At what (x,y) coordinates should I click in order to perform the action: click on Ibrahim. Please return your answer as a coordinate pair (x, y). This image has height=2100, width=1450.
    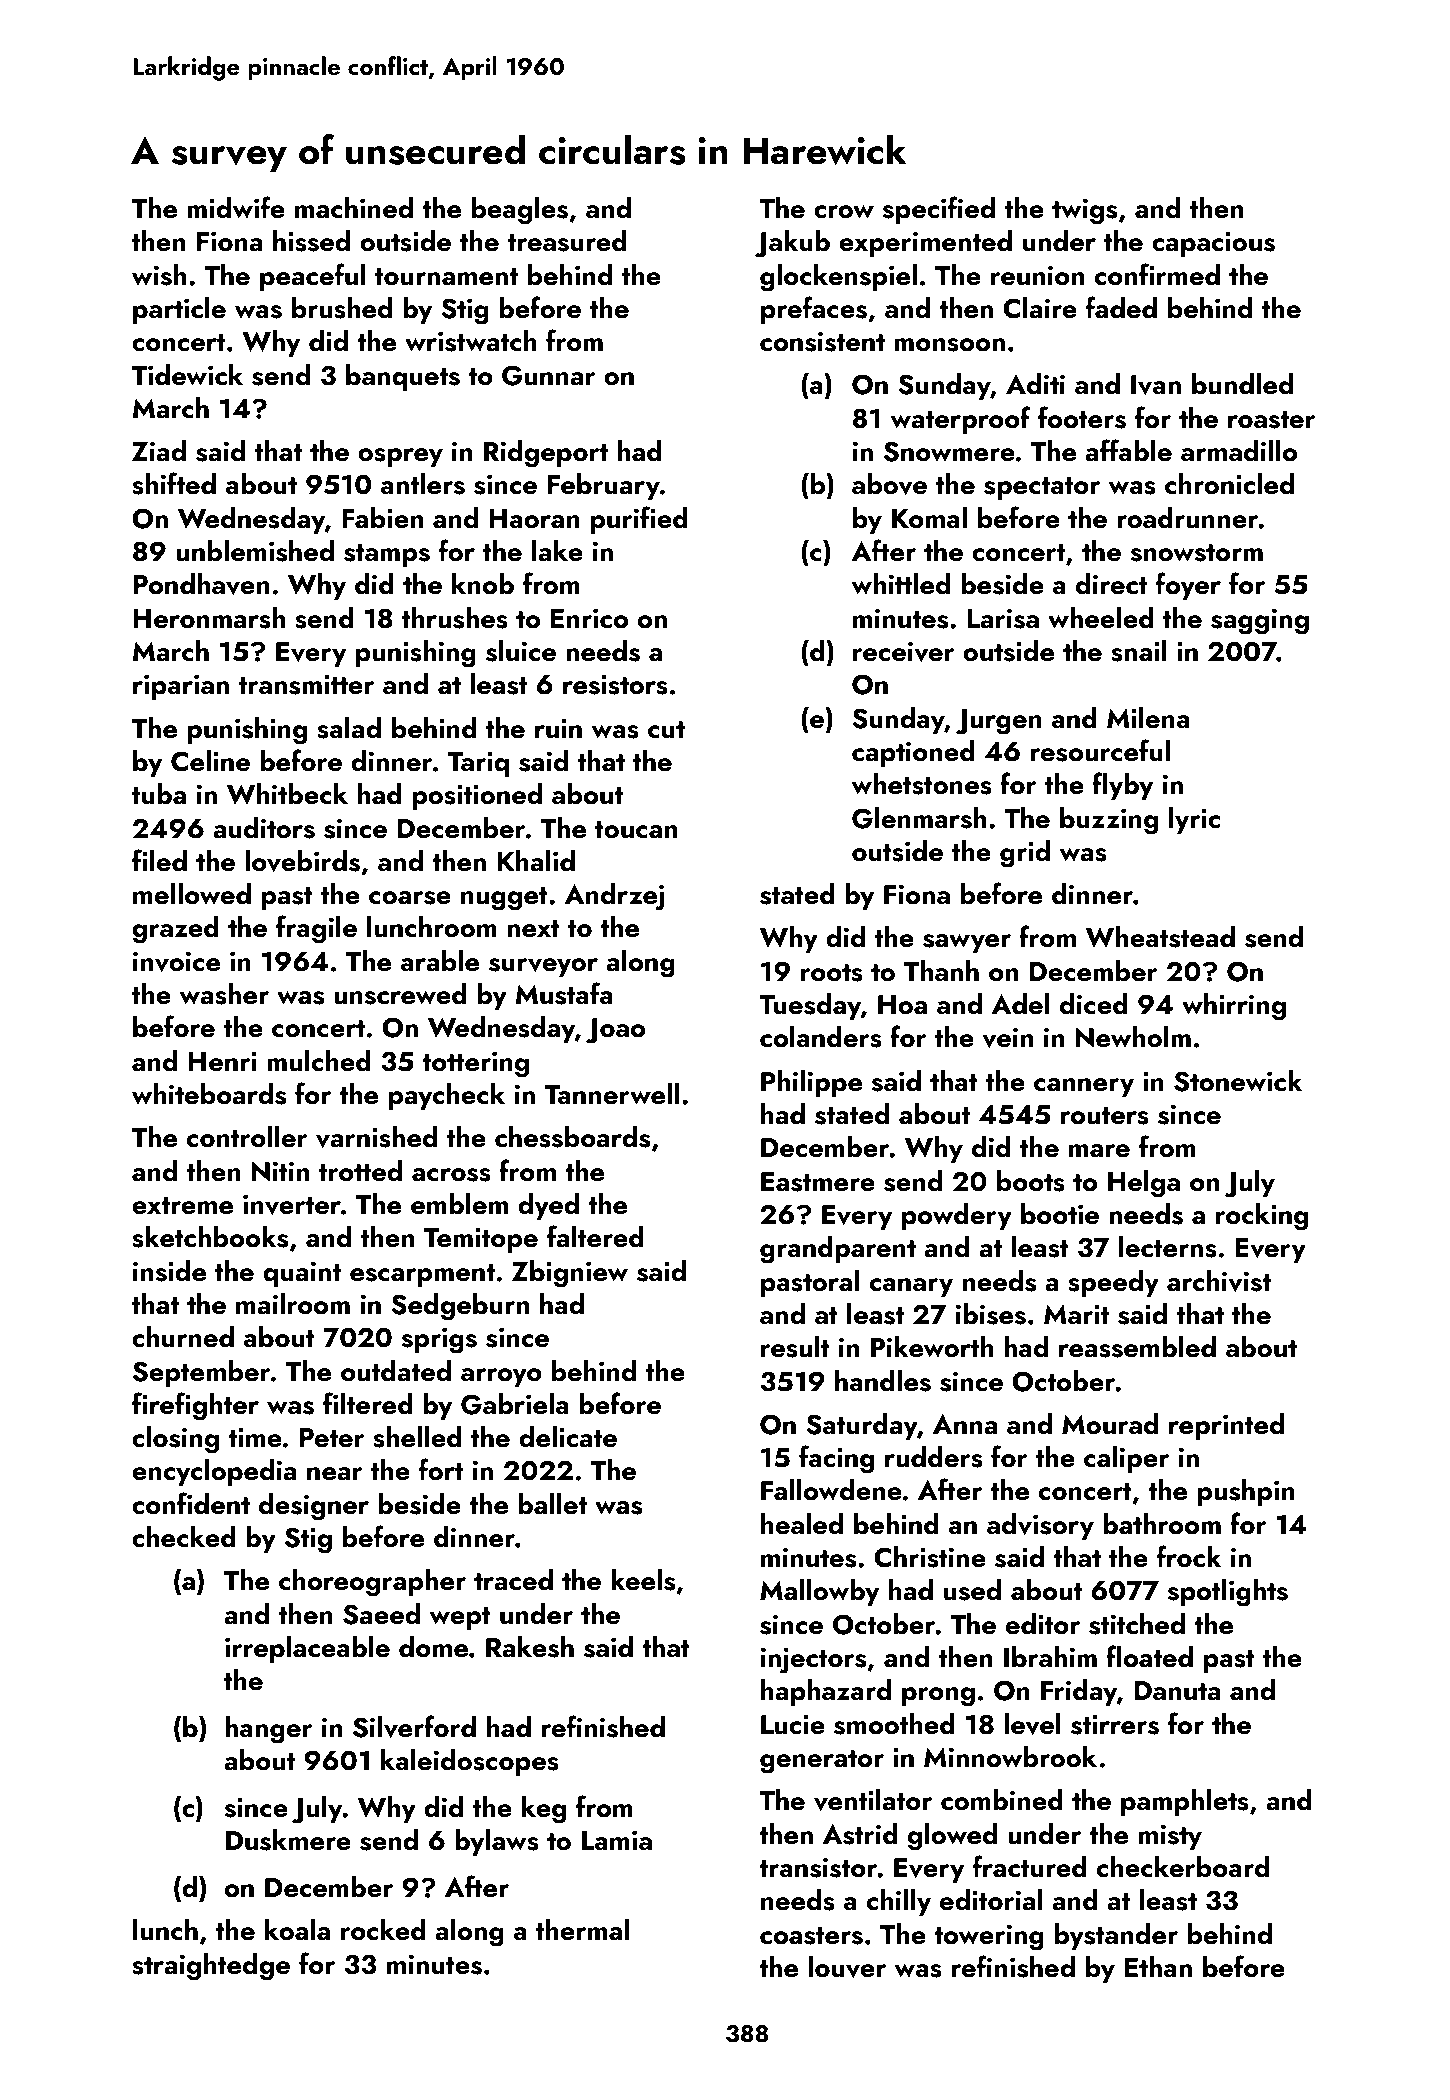
    Looking at the image, I should click on (1050, 1657).
